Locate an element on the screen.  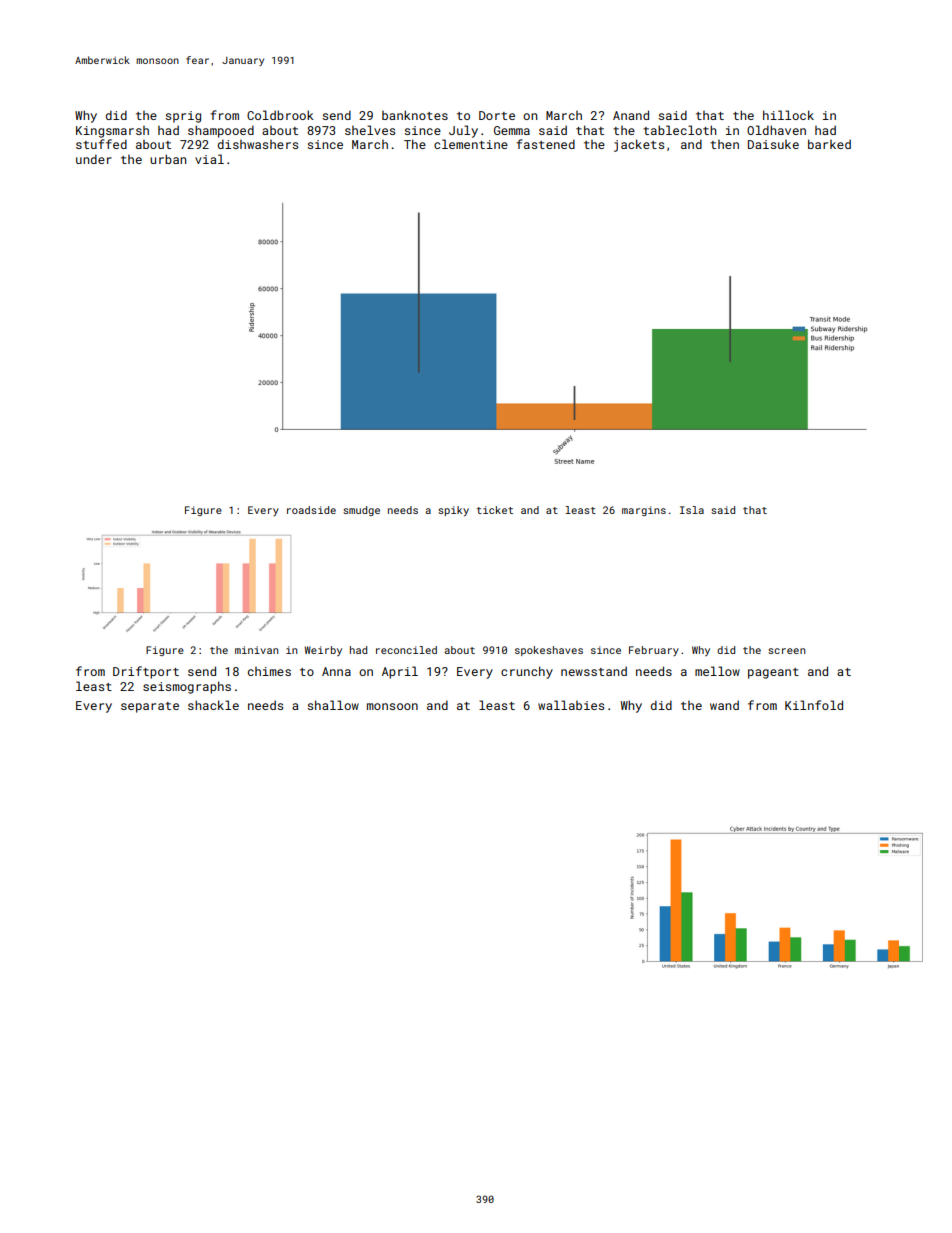
clementine is located at coordinates (471, 144).
